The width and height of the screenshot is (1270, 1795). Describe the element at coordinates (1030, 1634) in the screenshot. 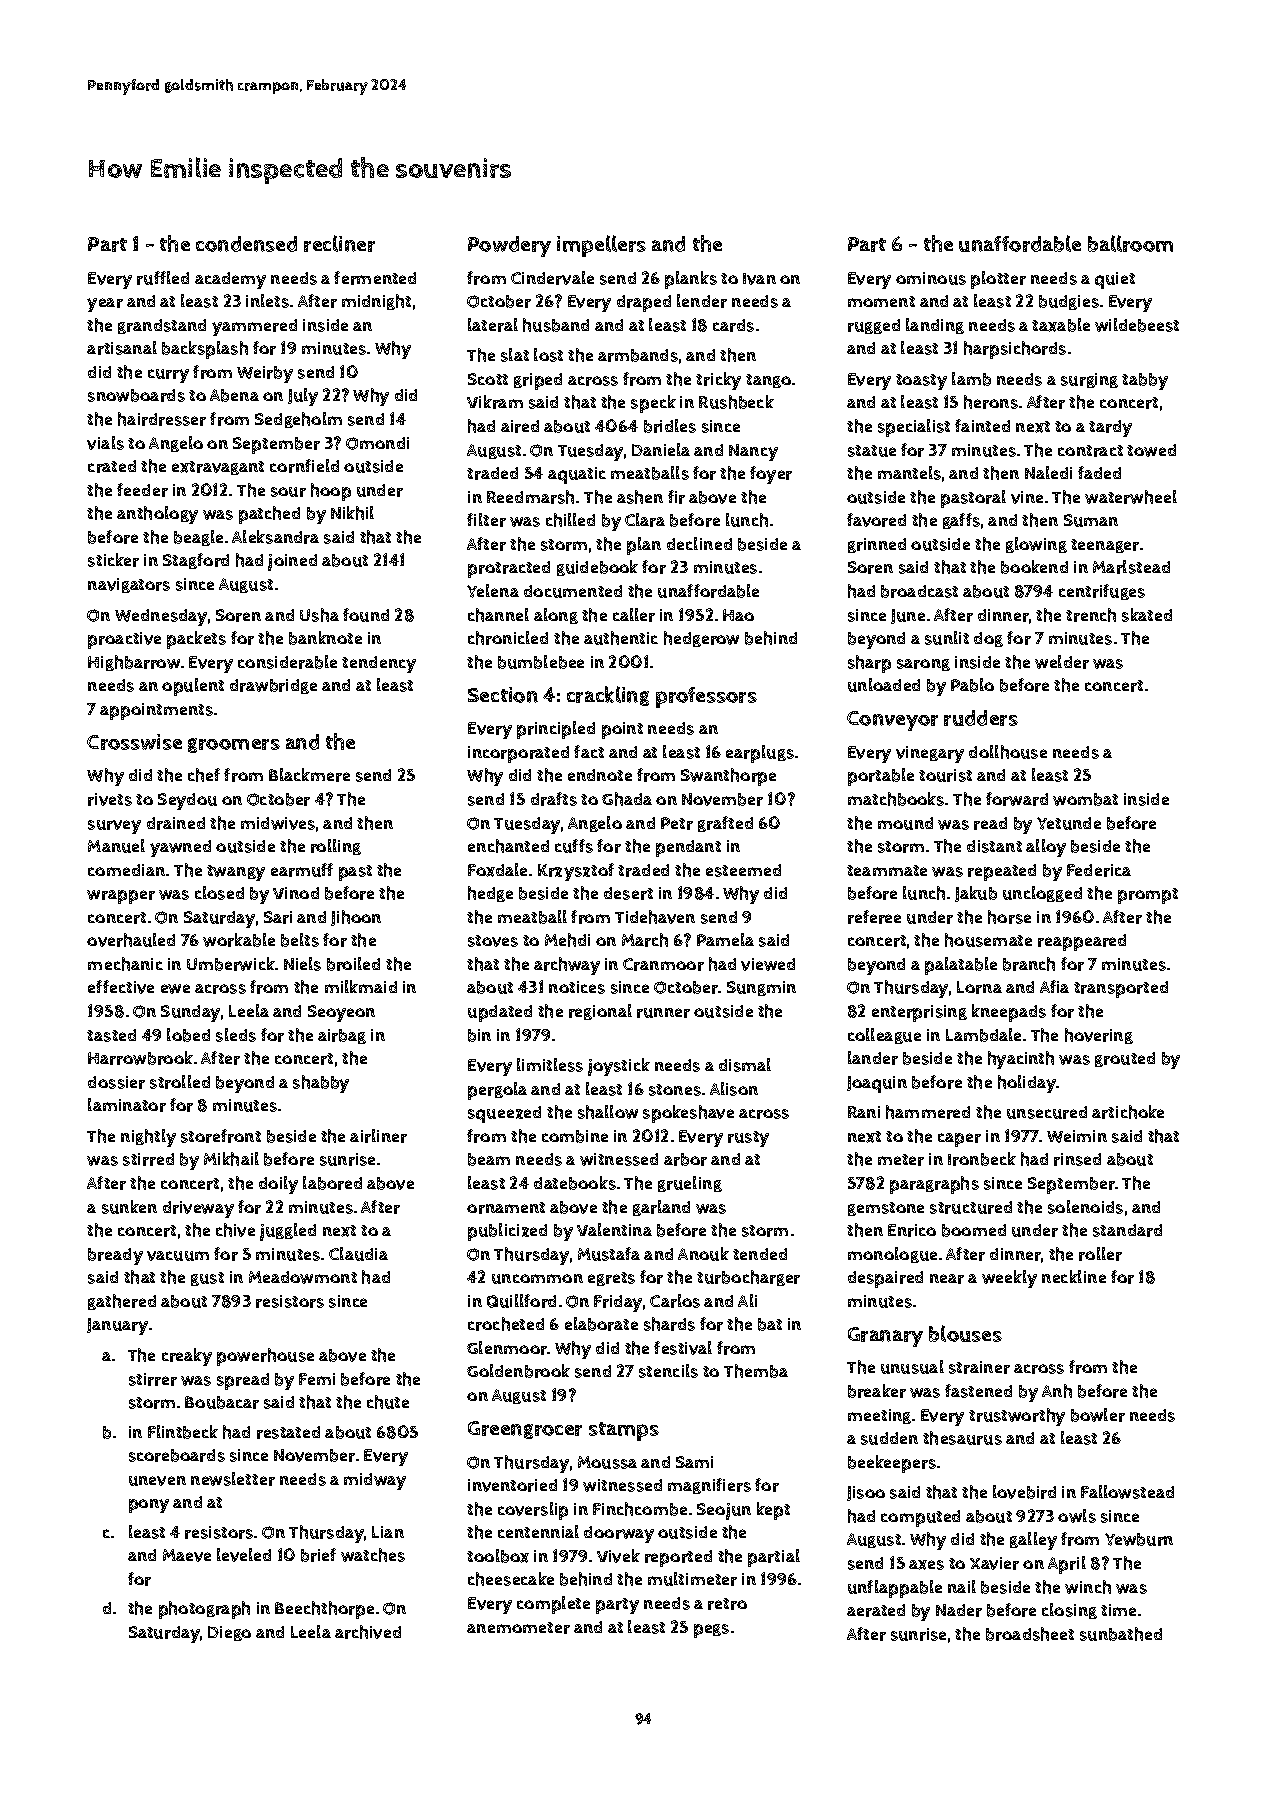

I see `broadsheet` at that location.
